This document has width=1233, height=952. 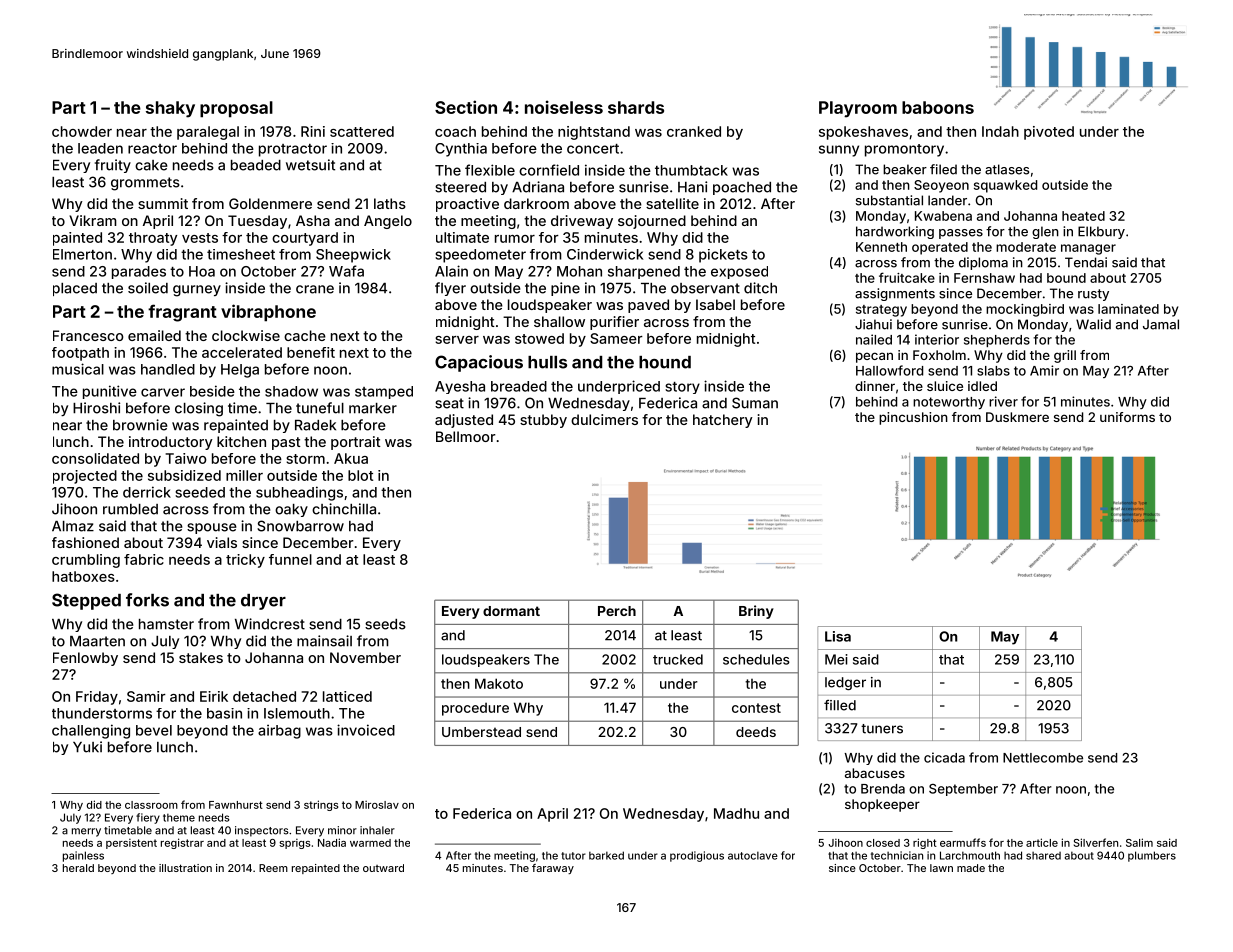 I want to click on Isabel, so click(x=715, y=304).
